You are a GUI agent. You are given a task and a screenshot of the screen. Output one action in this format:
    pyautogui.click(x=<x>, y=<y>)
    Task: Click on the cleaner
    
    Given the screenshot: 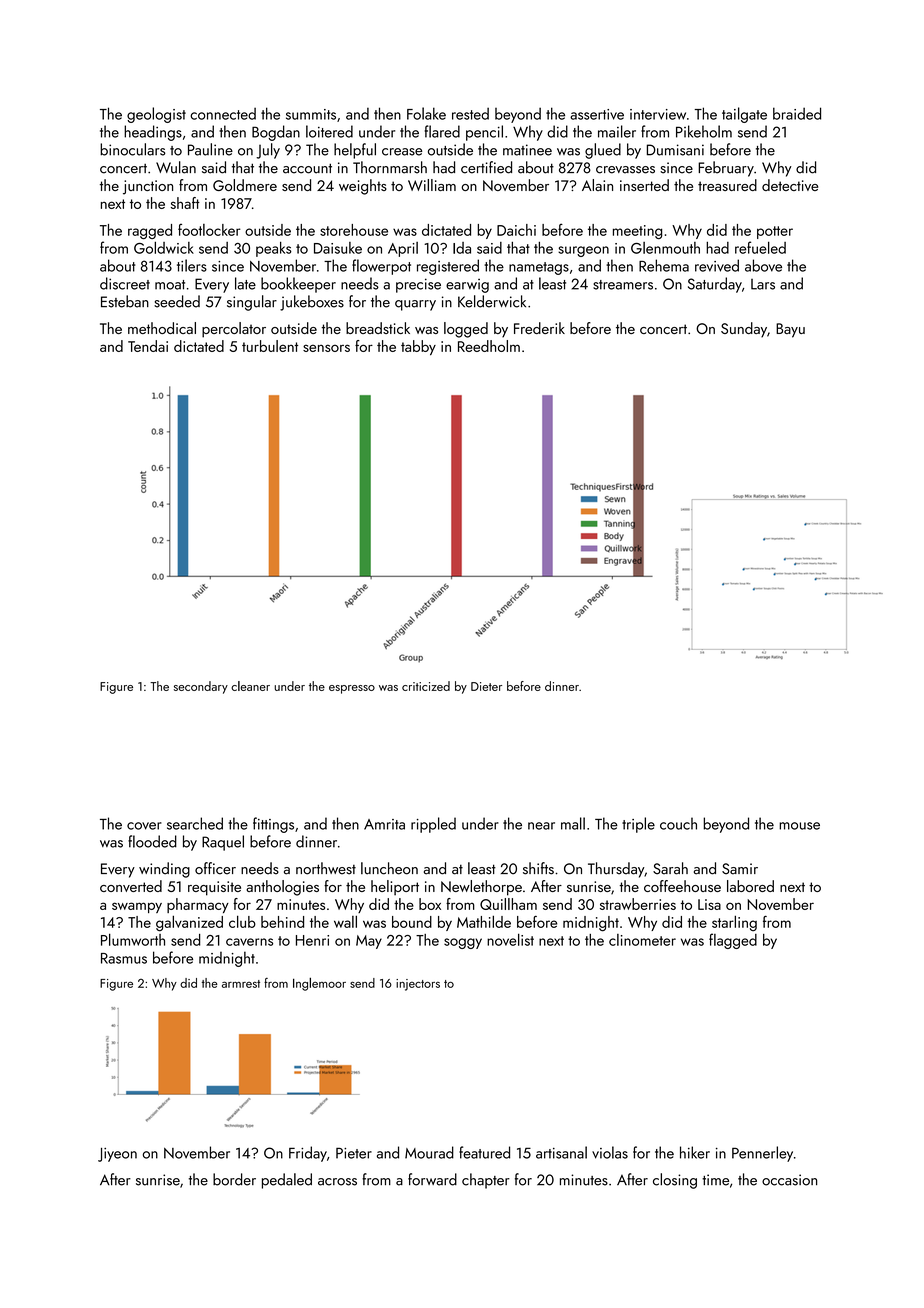 What is the action you would take?
    pyautogui.click(x=250, y=686)
